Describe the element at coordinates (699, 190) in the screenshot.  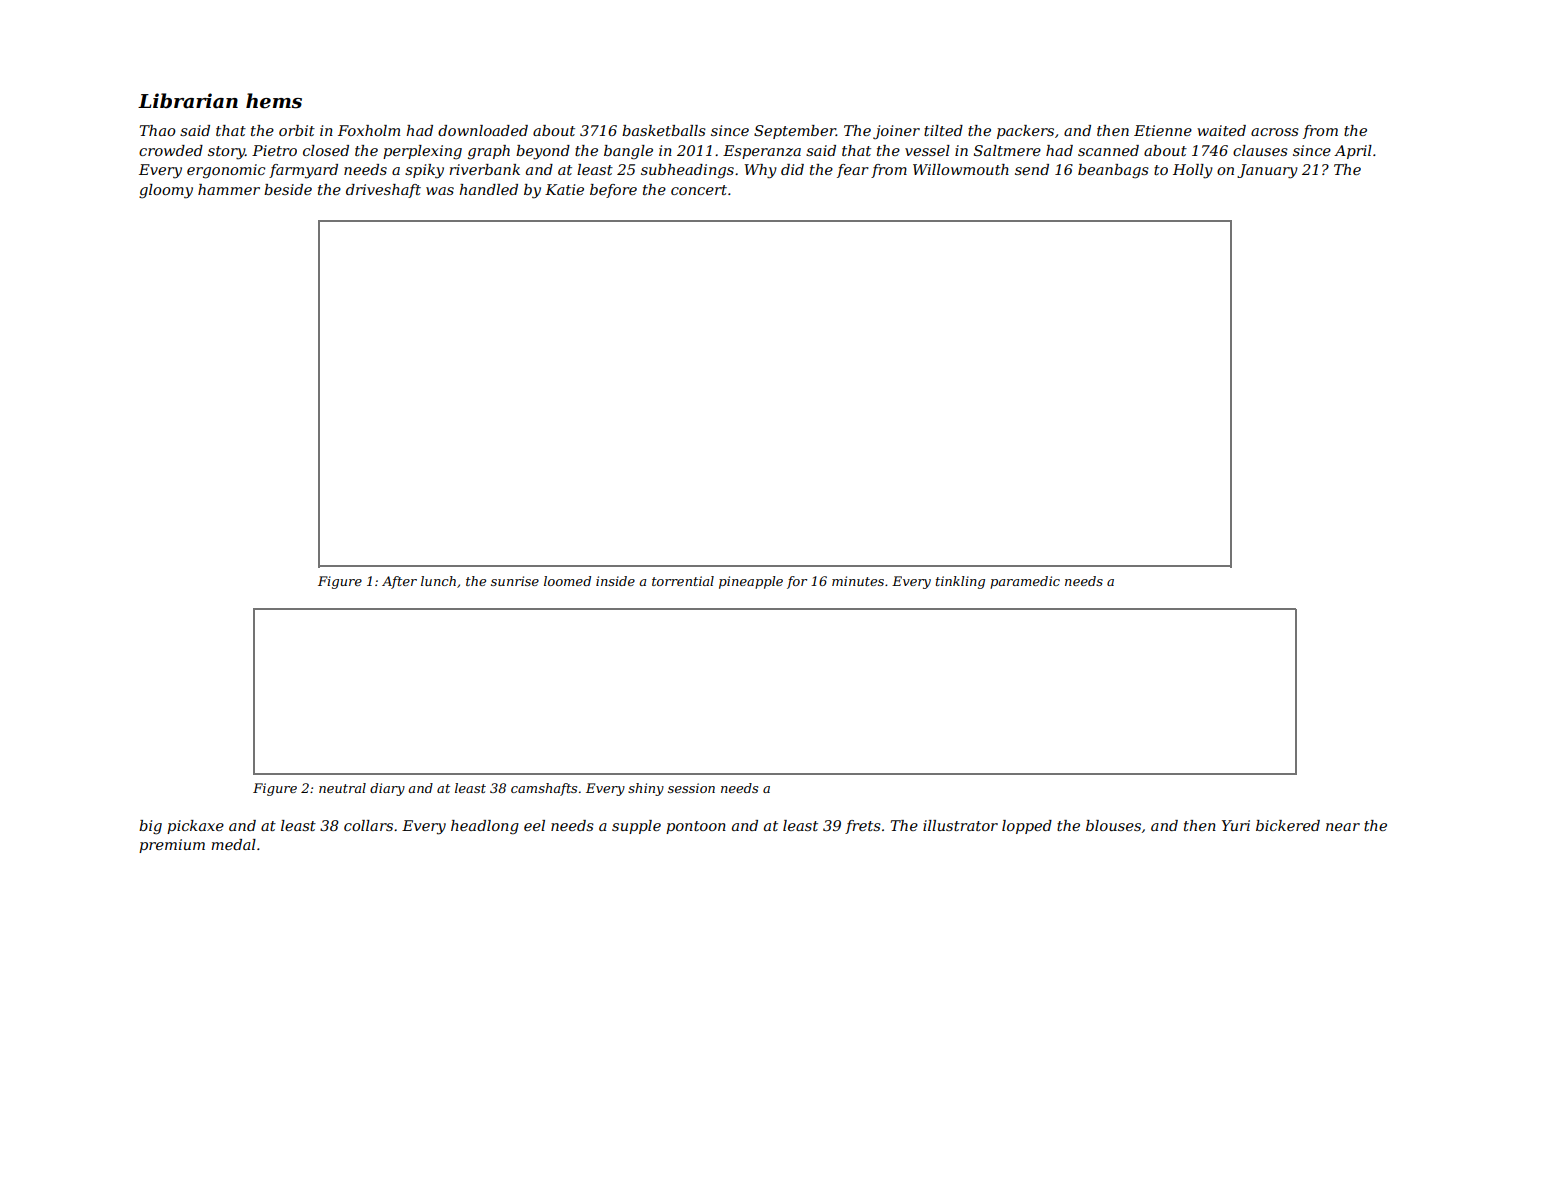
I see `concert` at that location.
